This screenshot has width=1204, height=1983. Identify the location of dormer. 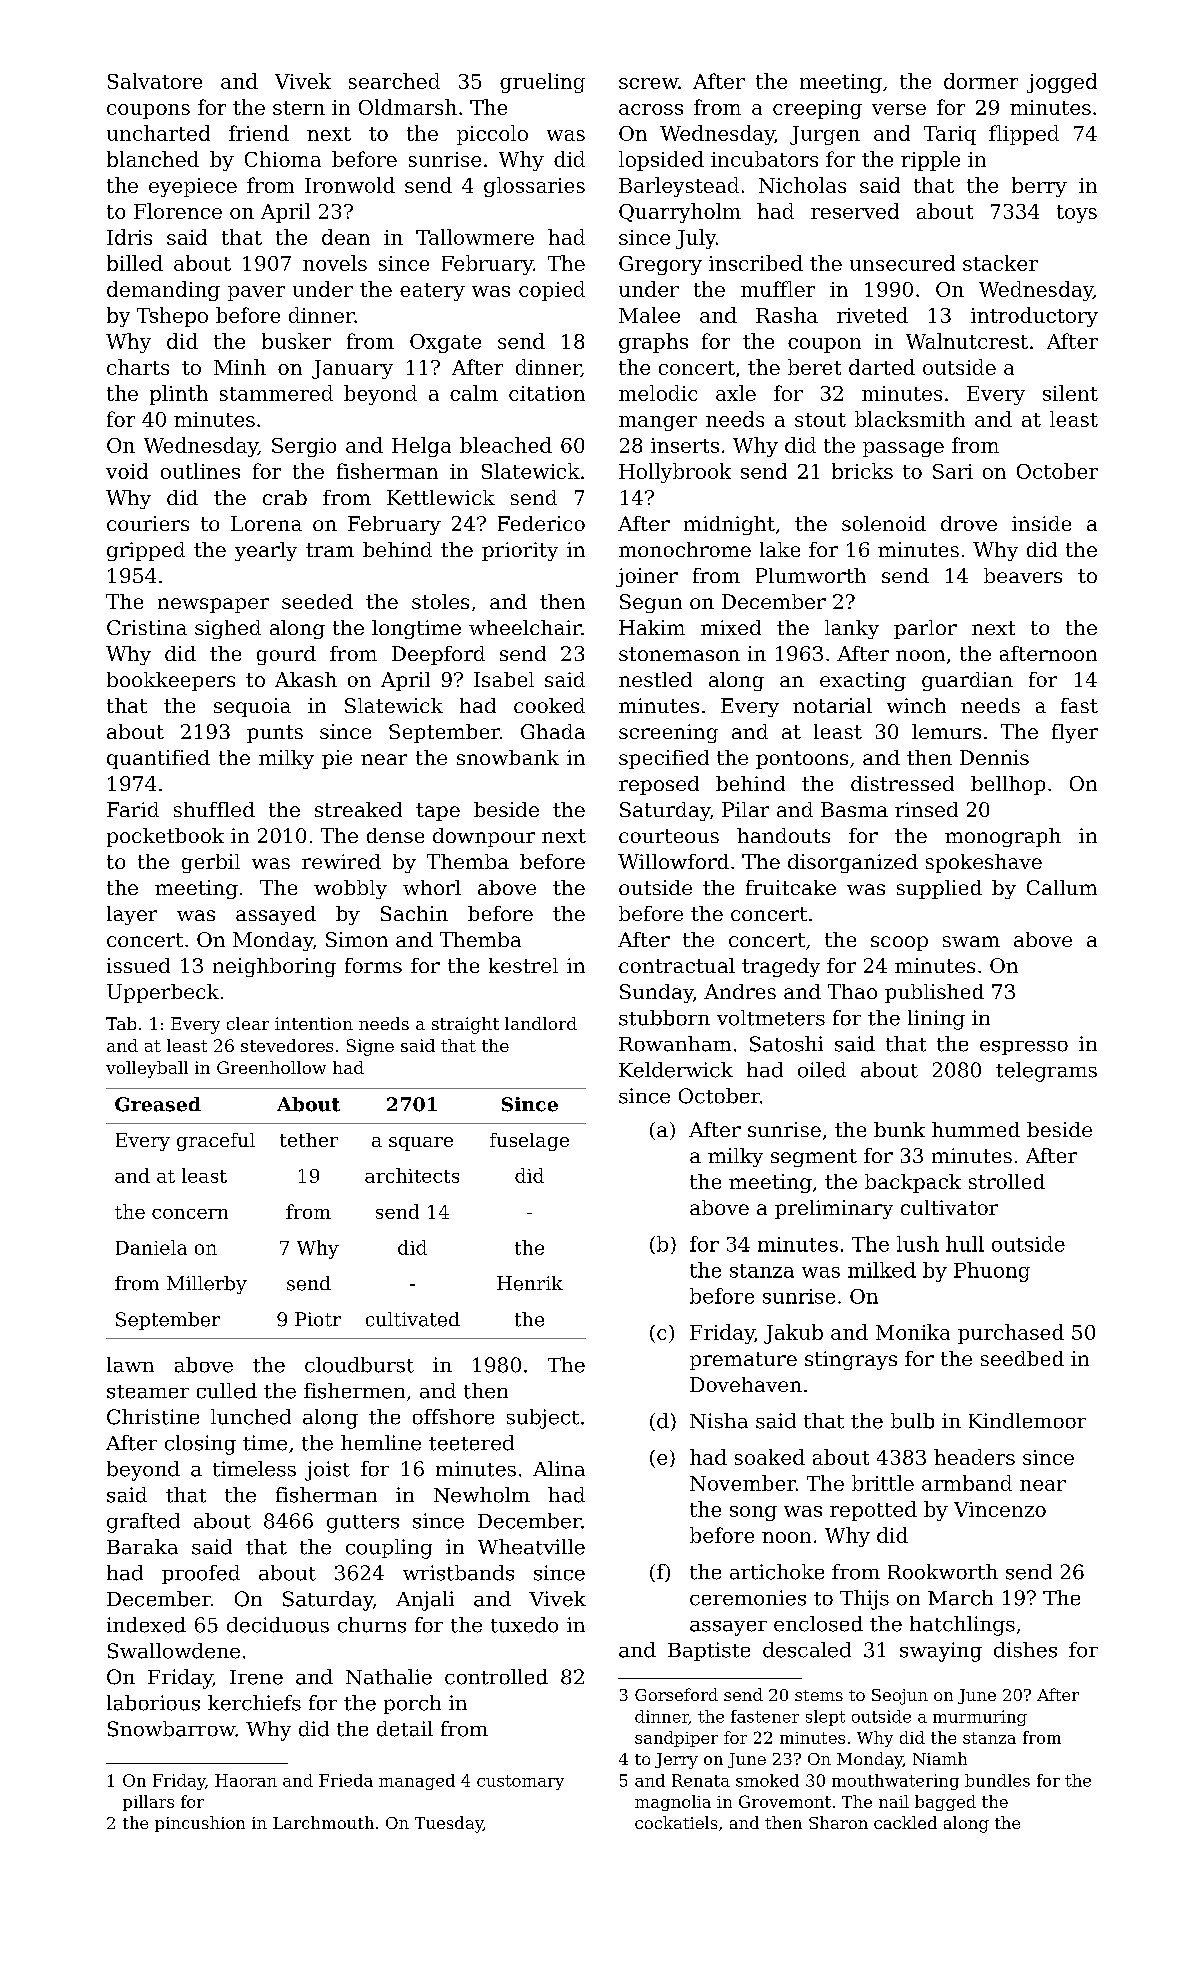
(981, 81).
